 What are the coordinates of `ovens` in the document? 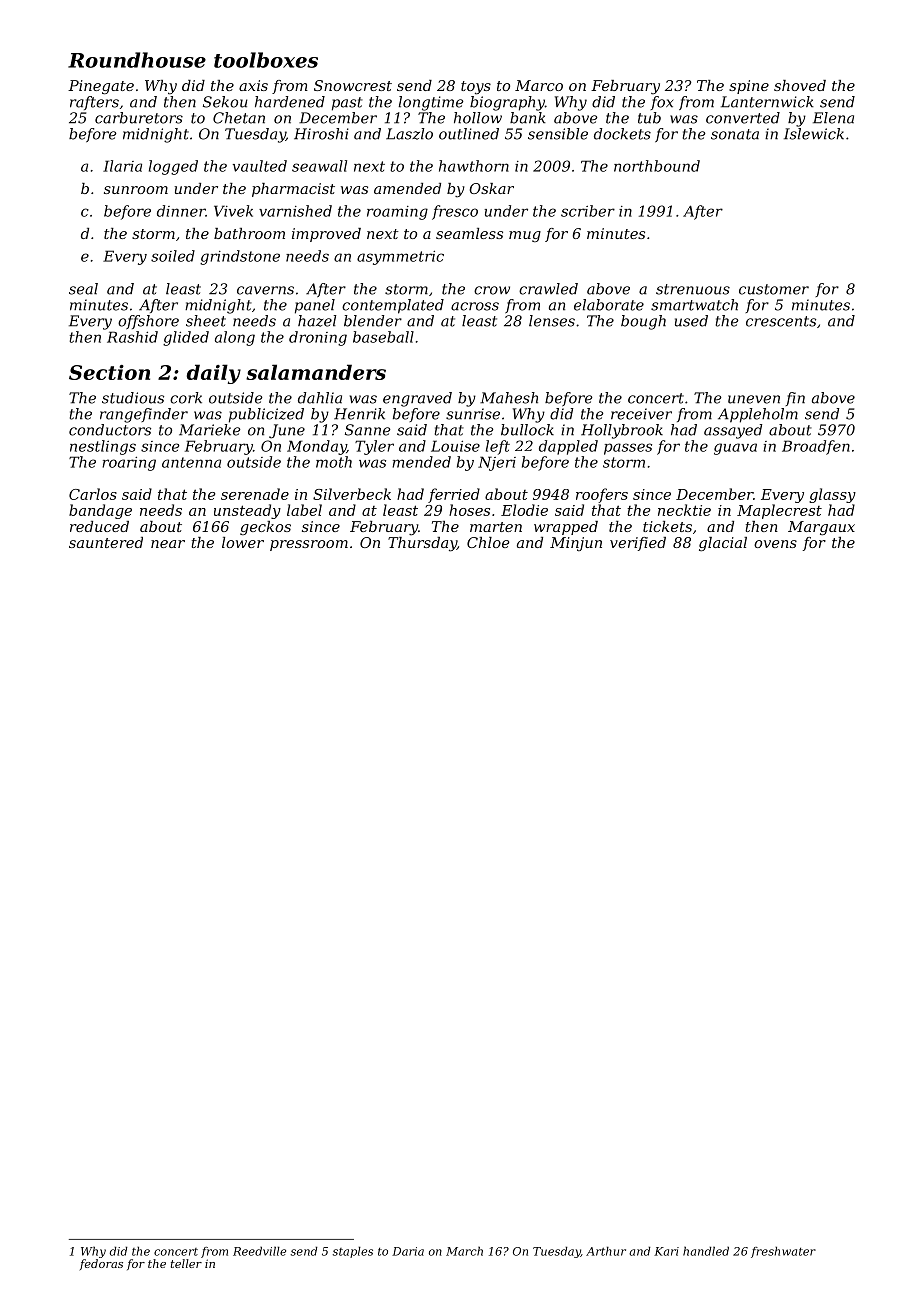 It's located at (775, 544).
